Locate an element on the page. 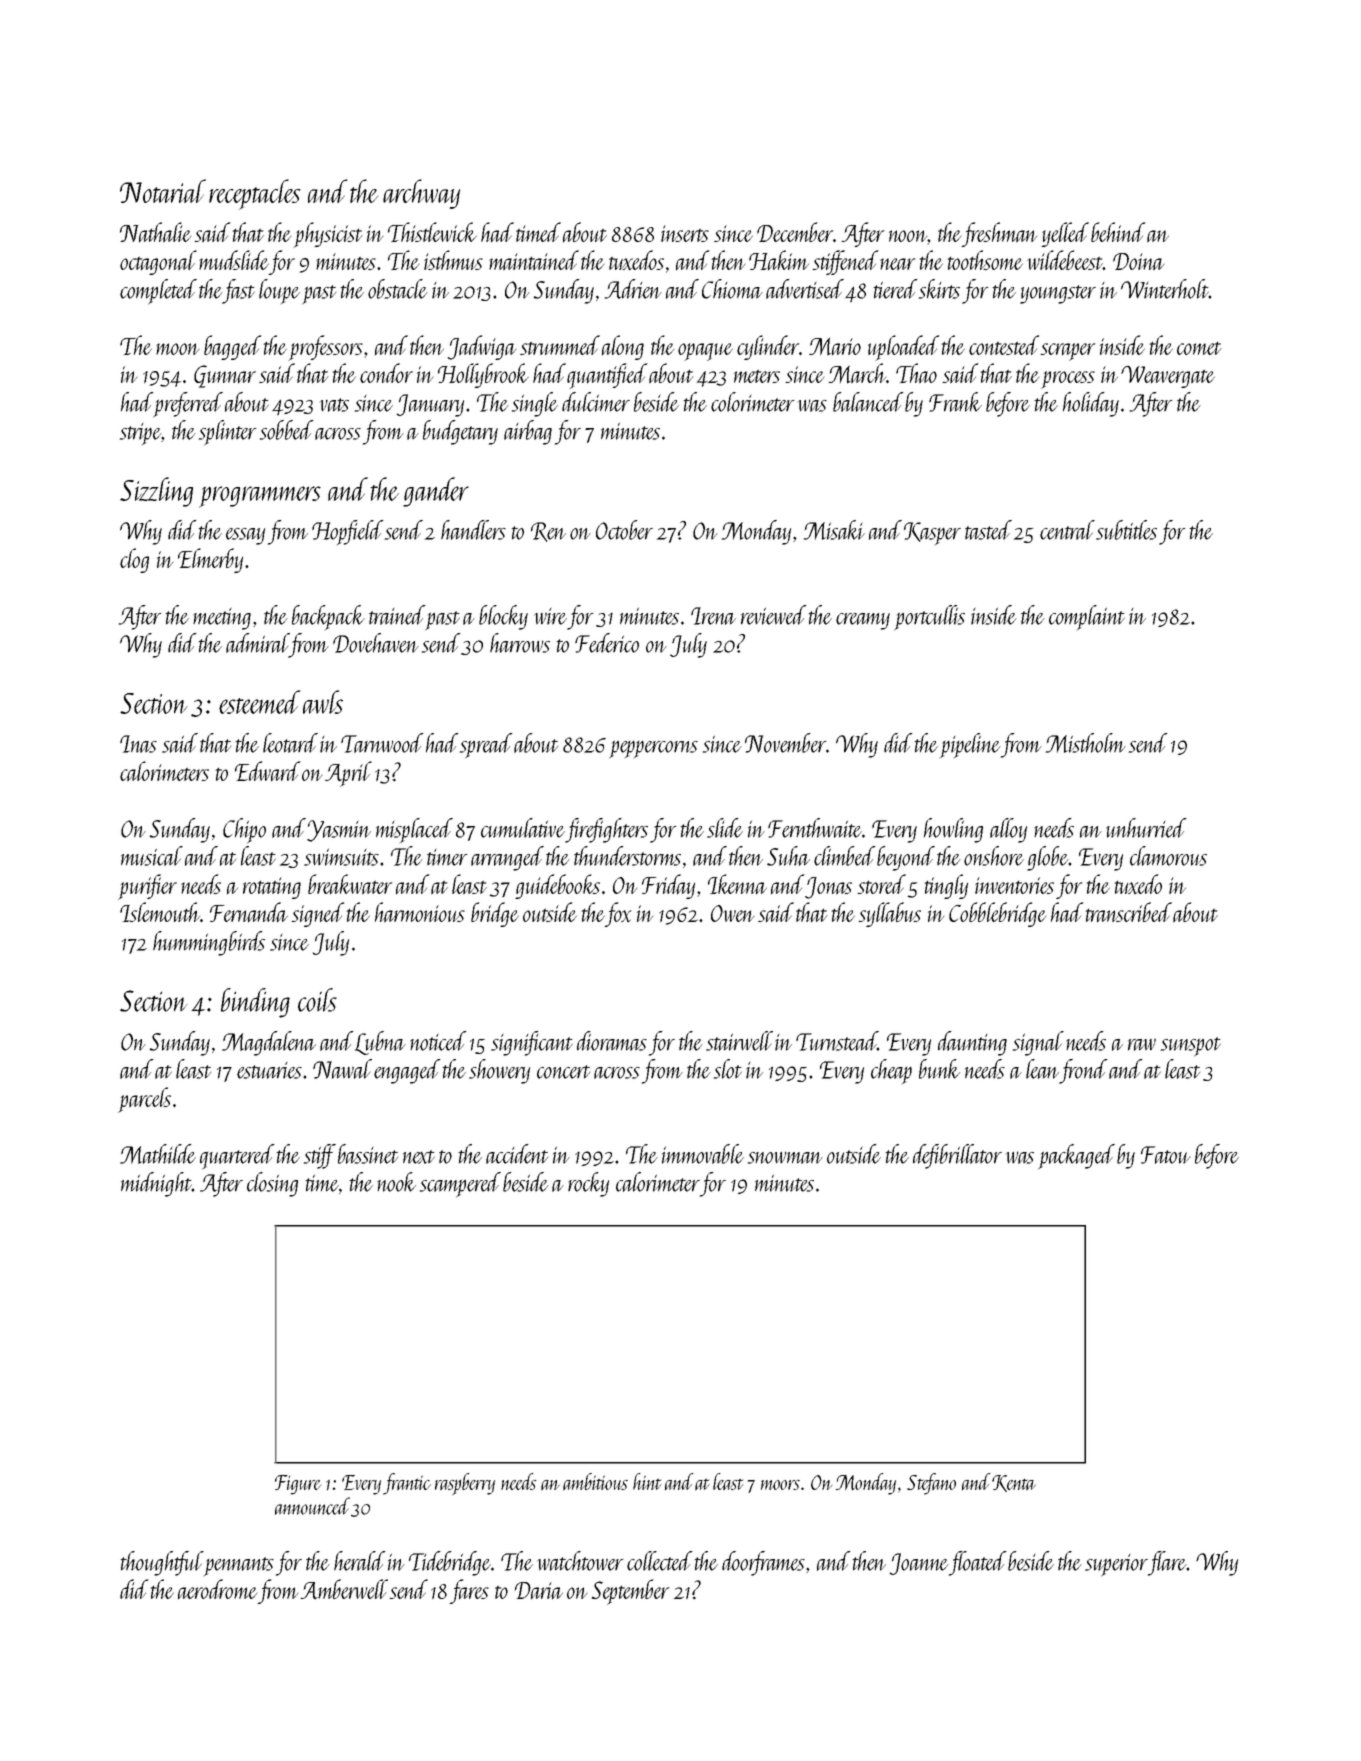  superior is located at coordinates (1116, 1565).
